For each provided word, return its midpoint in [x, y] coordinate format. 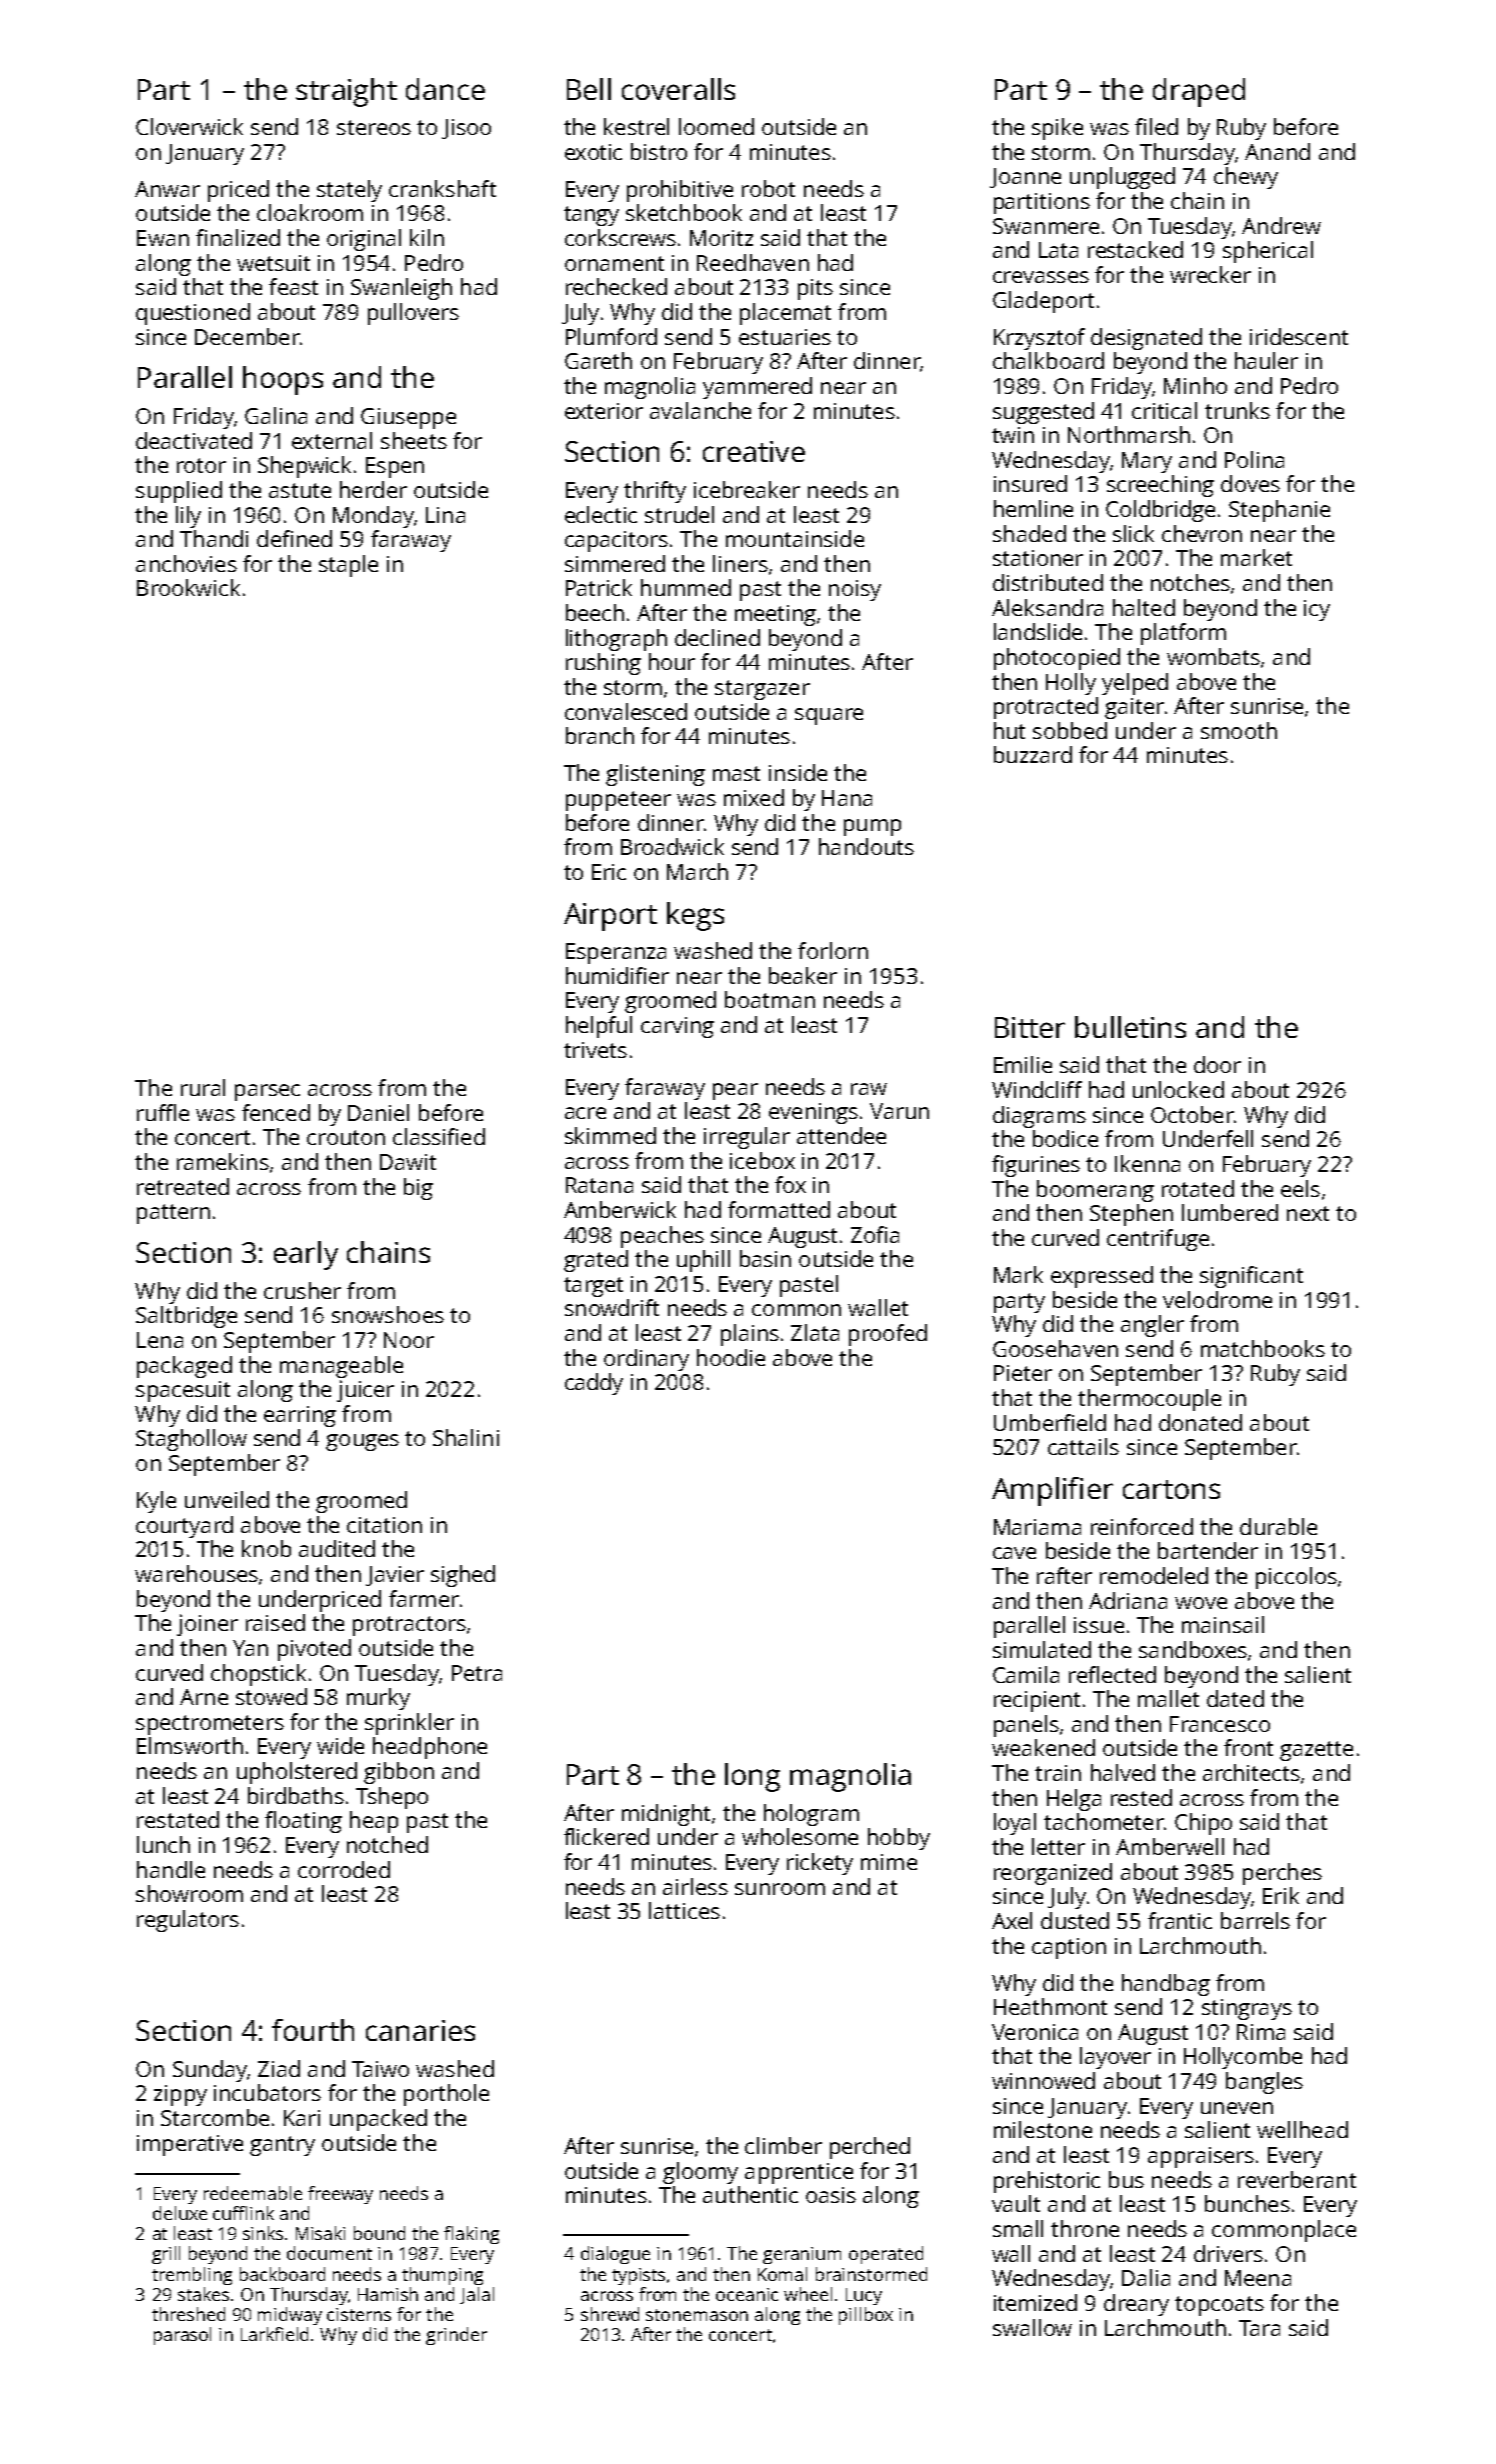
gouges [362, 1442]
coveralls [678, 89]
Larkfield [274, 2334]
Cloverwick [189, 126]
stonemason [697, 2315]
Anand [1277, 151]
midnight [666, 1815]
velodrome [1217, 1299]
